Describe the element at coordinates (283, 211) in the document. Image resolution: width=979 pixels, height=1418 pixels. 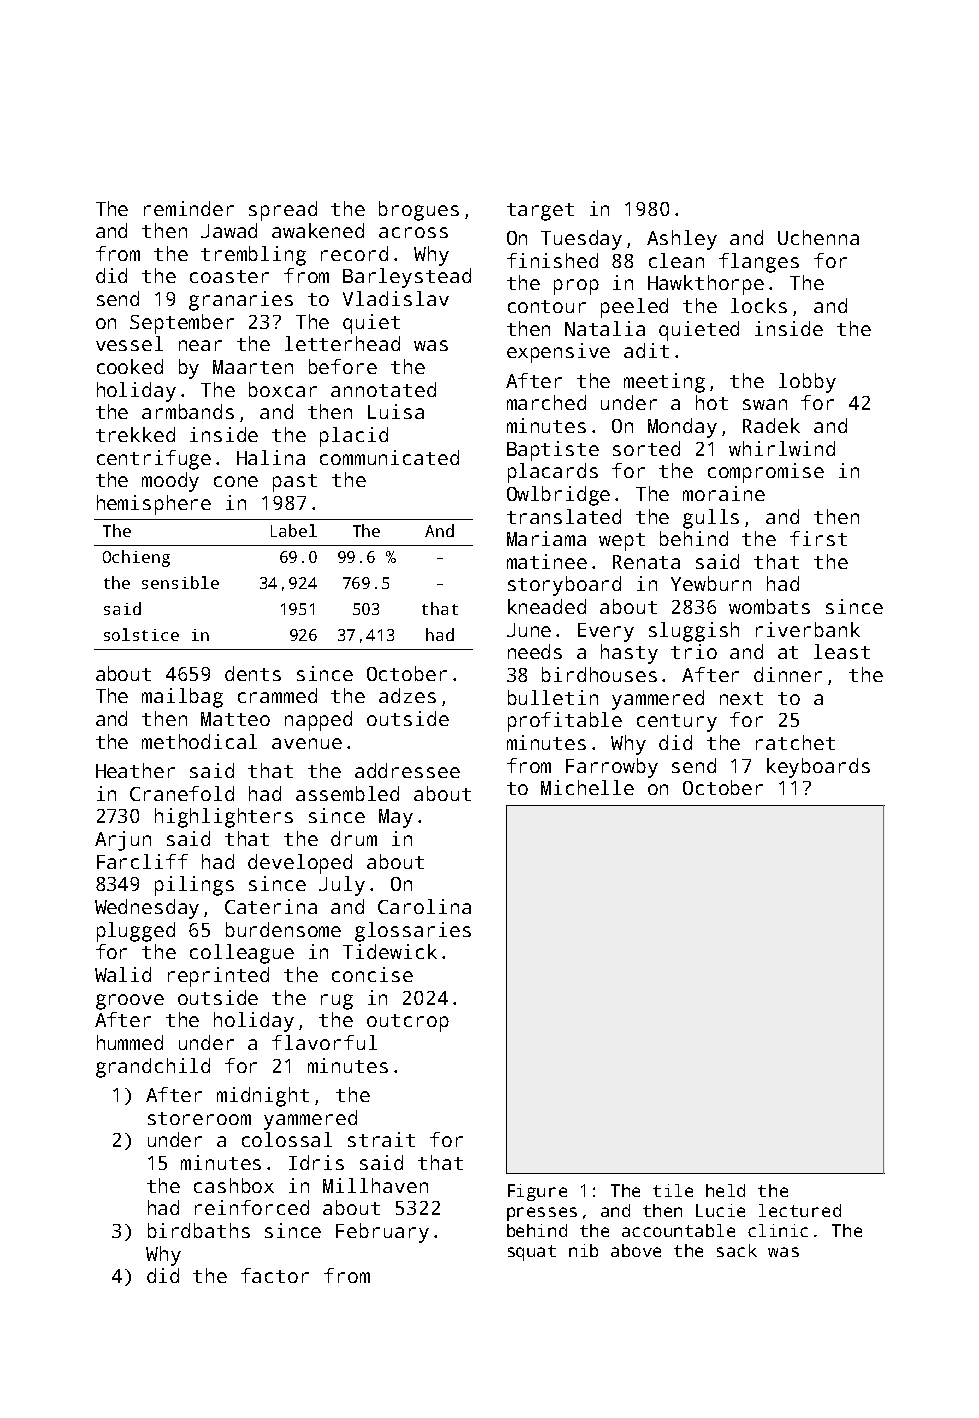
I see `spread` at that location.
